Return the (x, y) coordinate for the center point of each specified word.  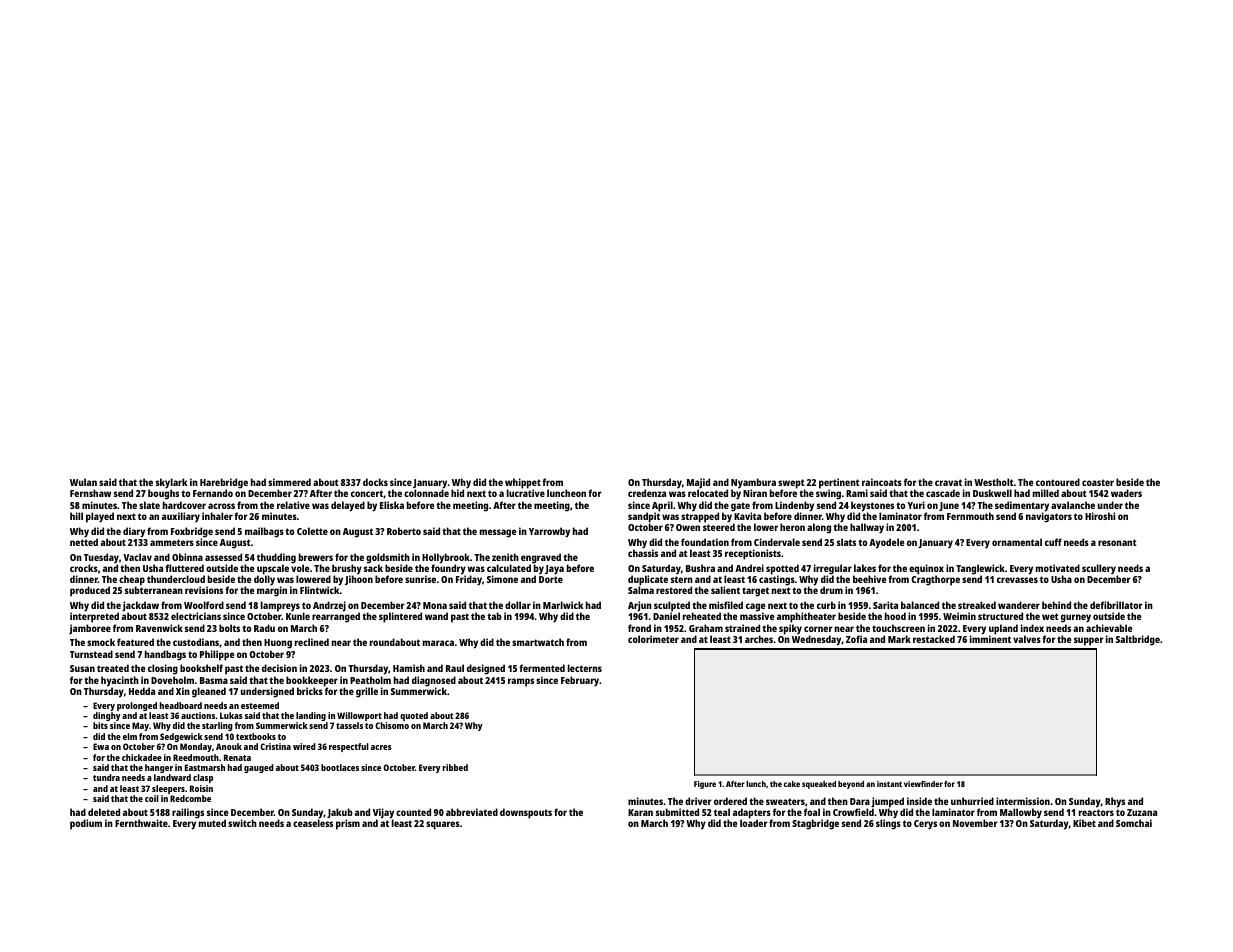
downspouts (526, 813)
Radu (264, 628)
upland (1003, 629)
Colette (312, 531)
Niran (755, 493)
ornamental (1017, 542)
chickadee (142, 757)
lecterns (585, 668)
